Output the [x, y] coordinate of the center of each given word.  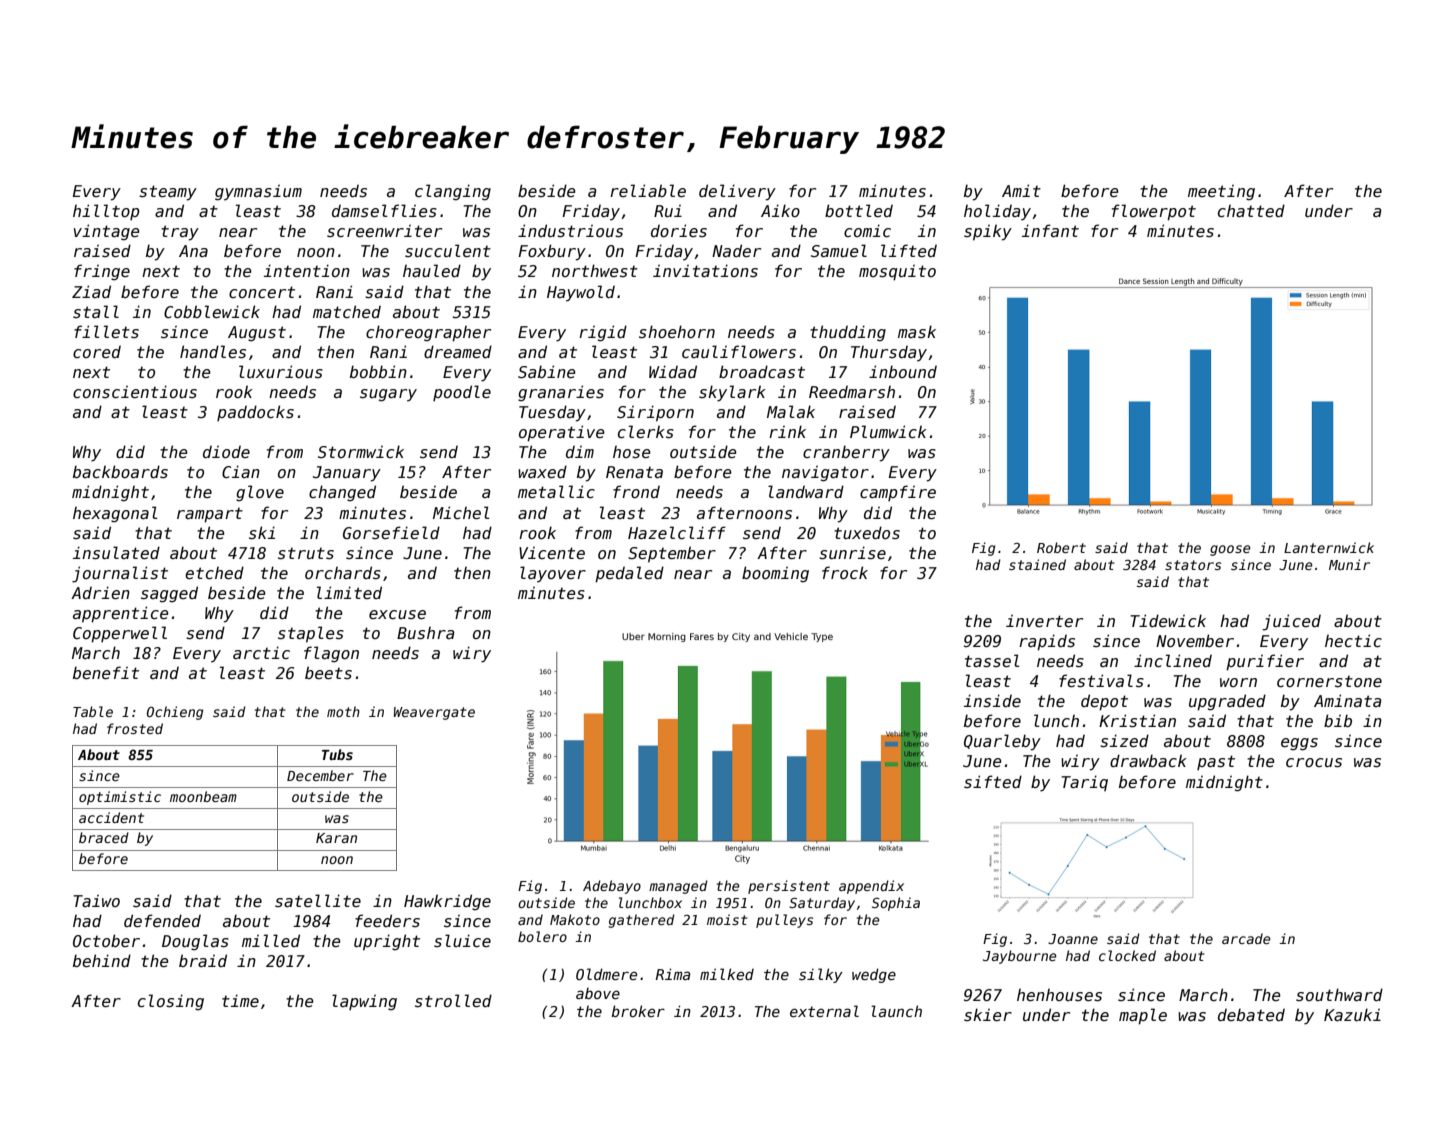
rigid [603, 333]
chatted [1251, 210]
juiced [1292, 622]
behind [102, 960]
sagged [169, 594]
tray [180, 233]
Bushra [426, 633]
